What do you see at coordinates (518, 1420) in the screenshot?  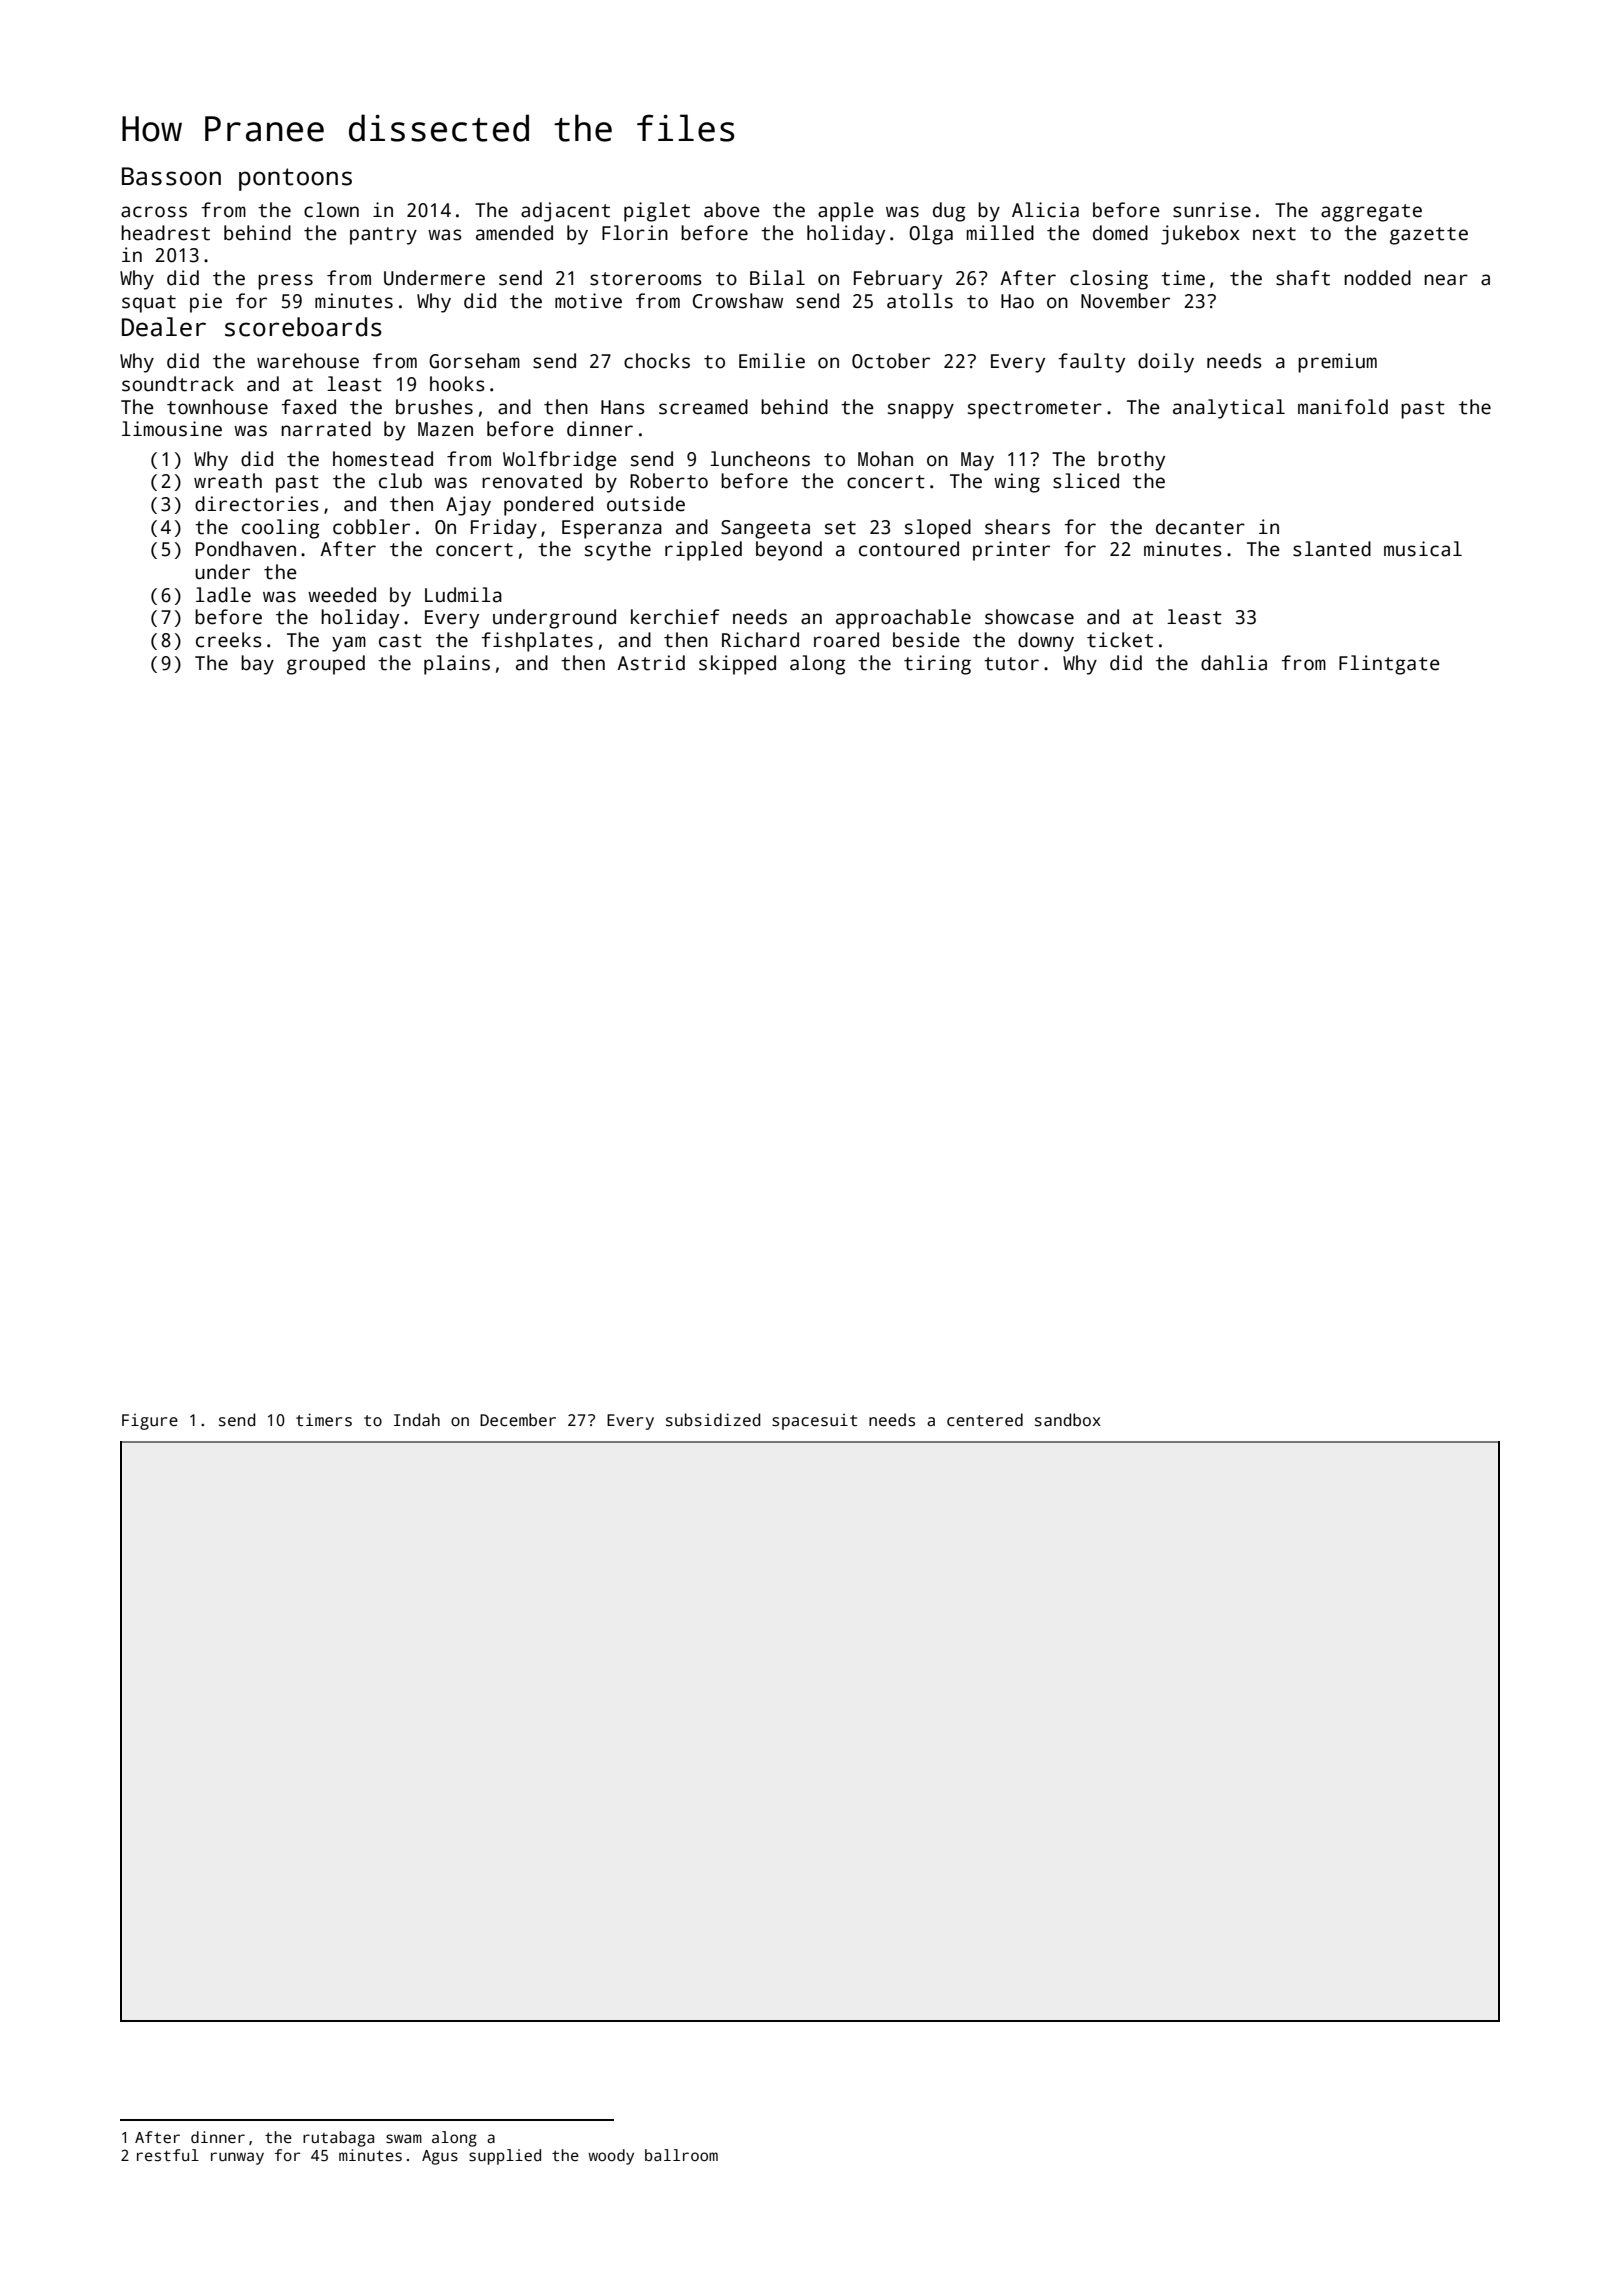 I see `December` at bounding box center [518, 1420].
